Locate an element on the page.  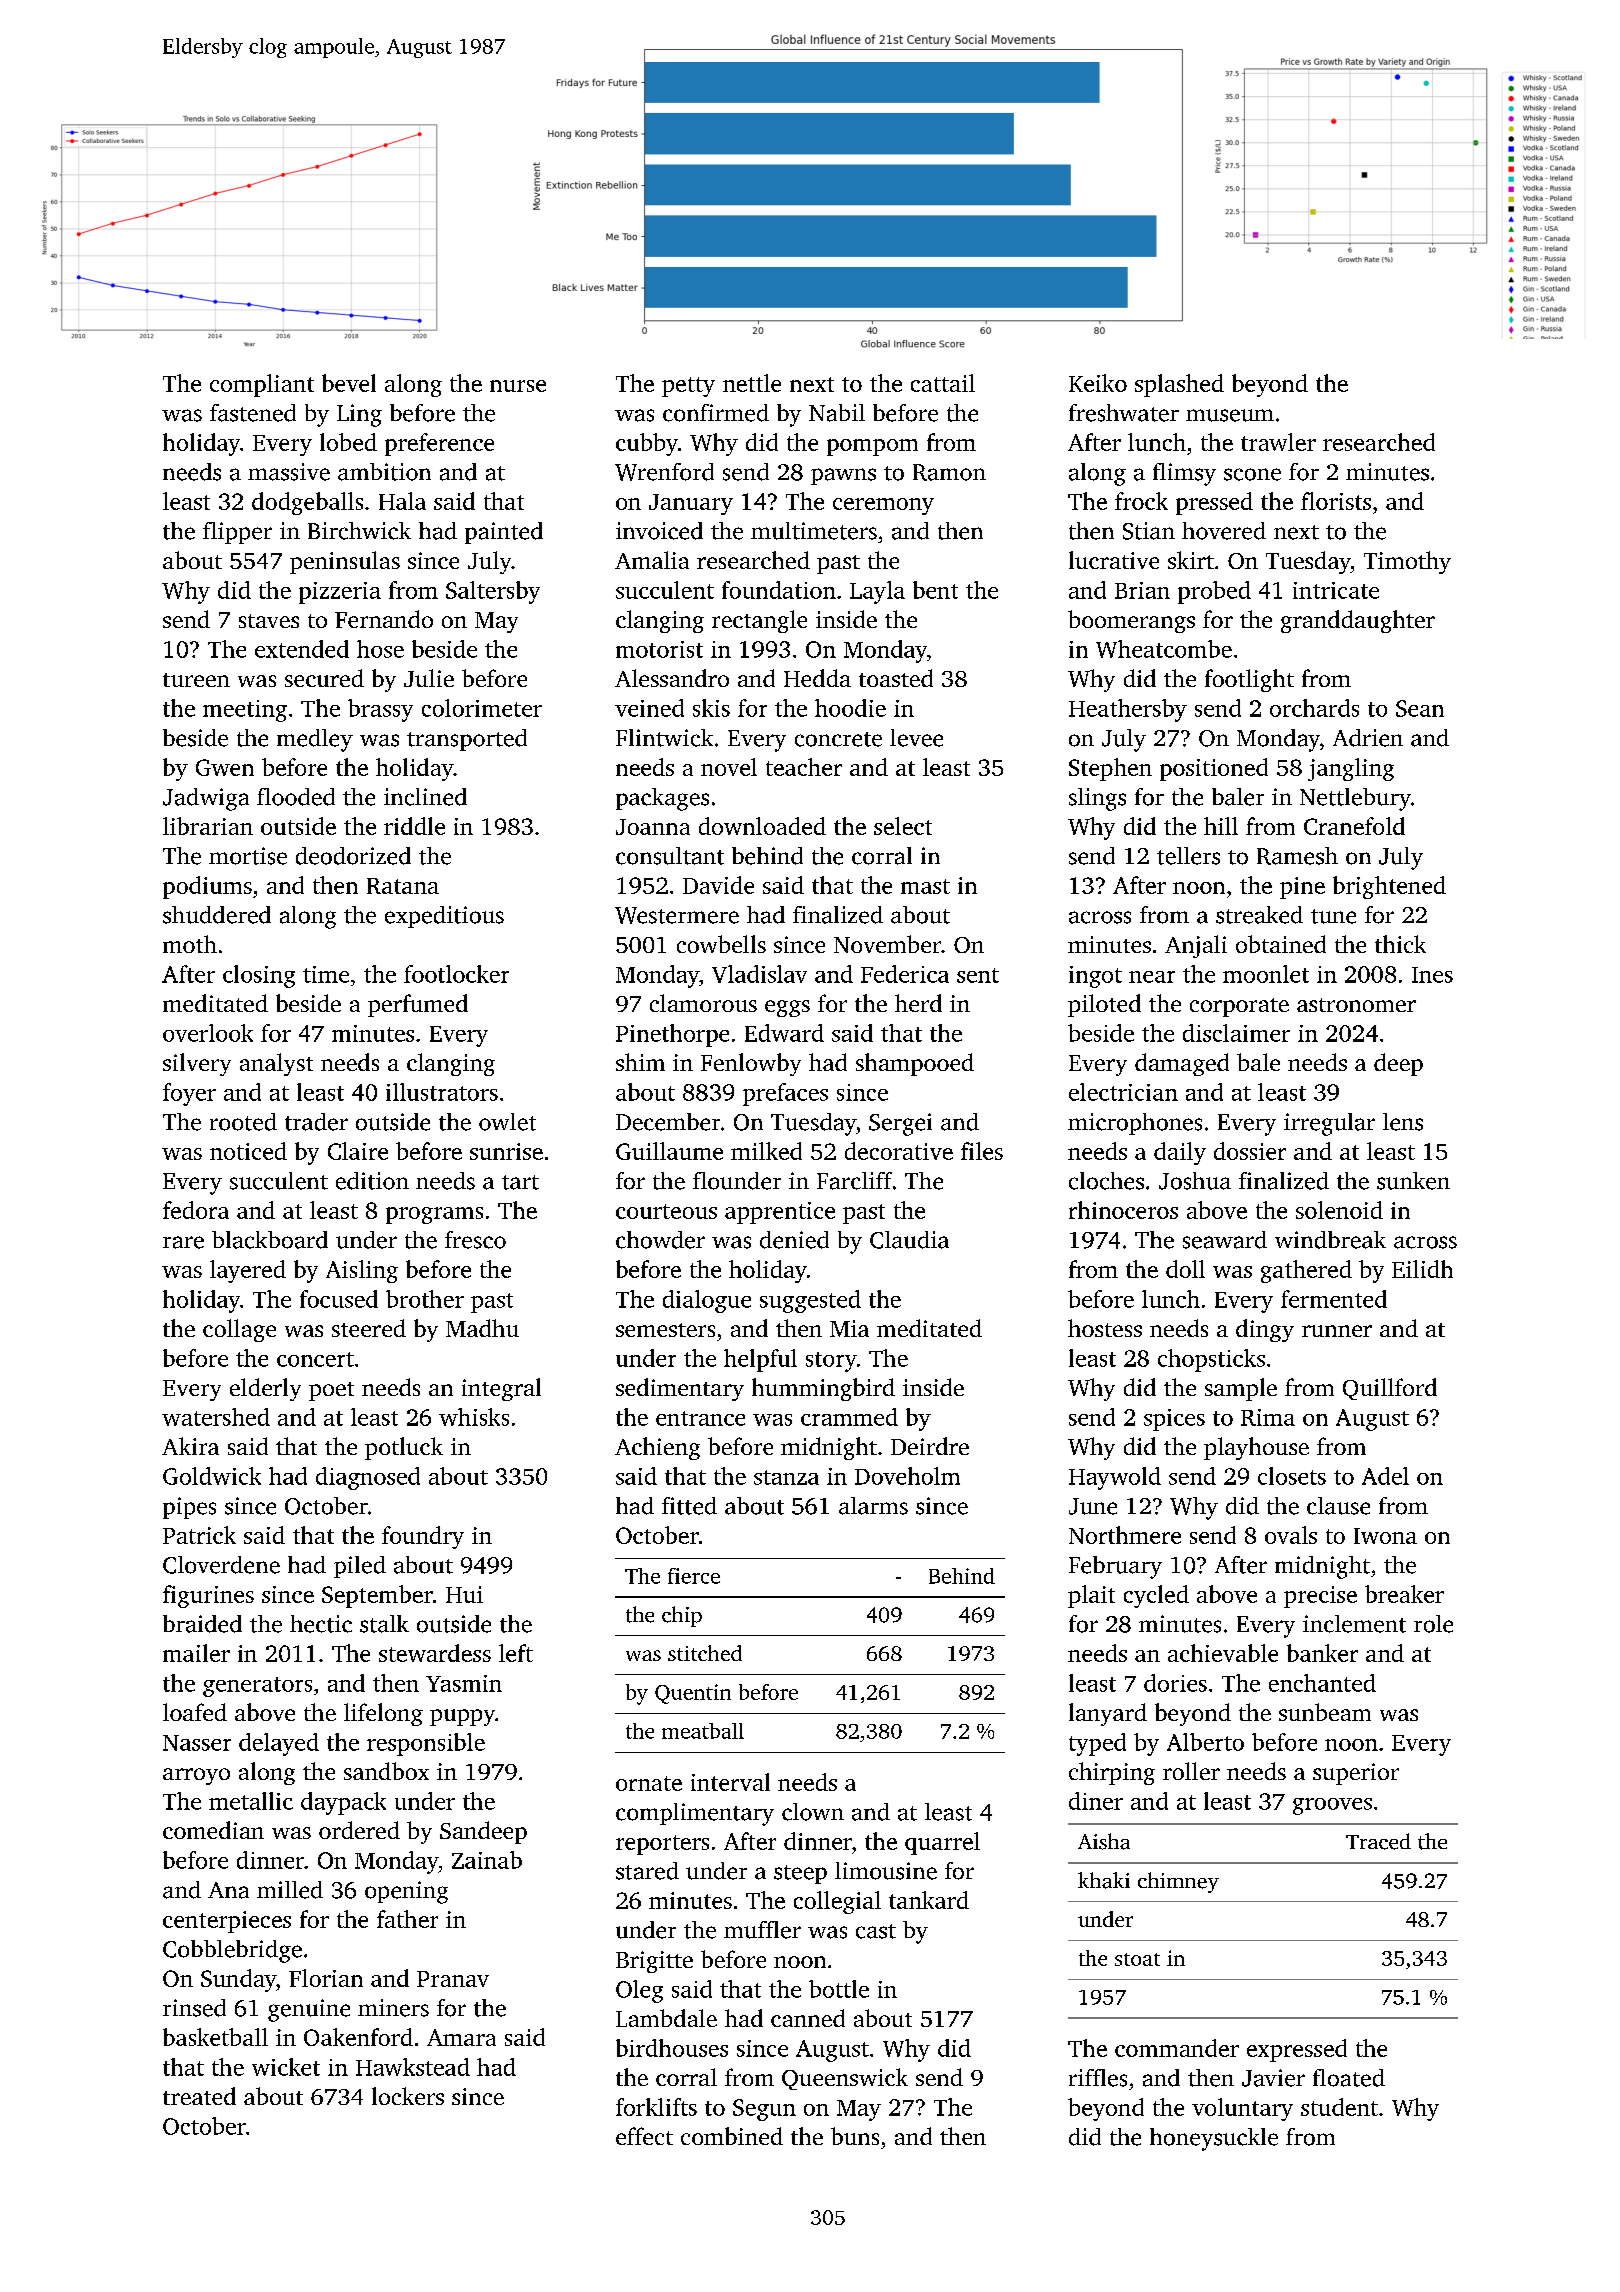
buns is located at coordinates (855, 2136).
